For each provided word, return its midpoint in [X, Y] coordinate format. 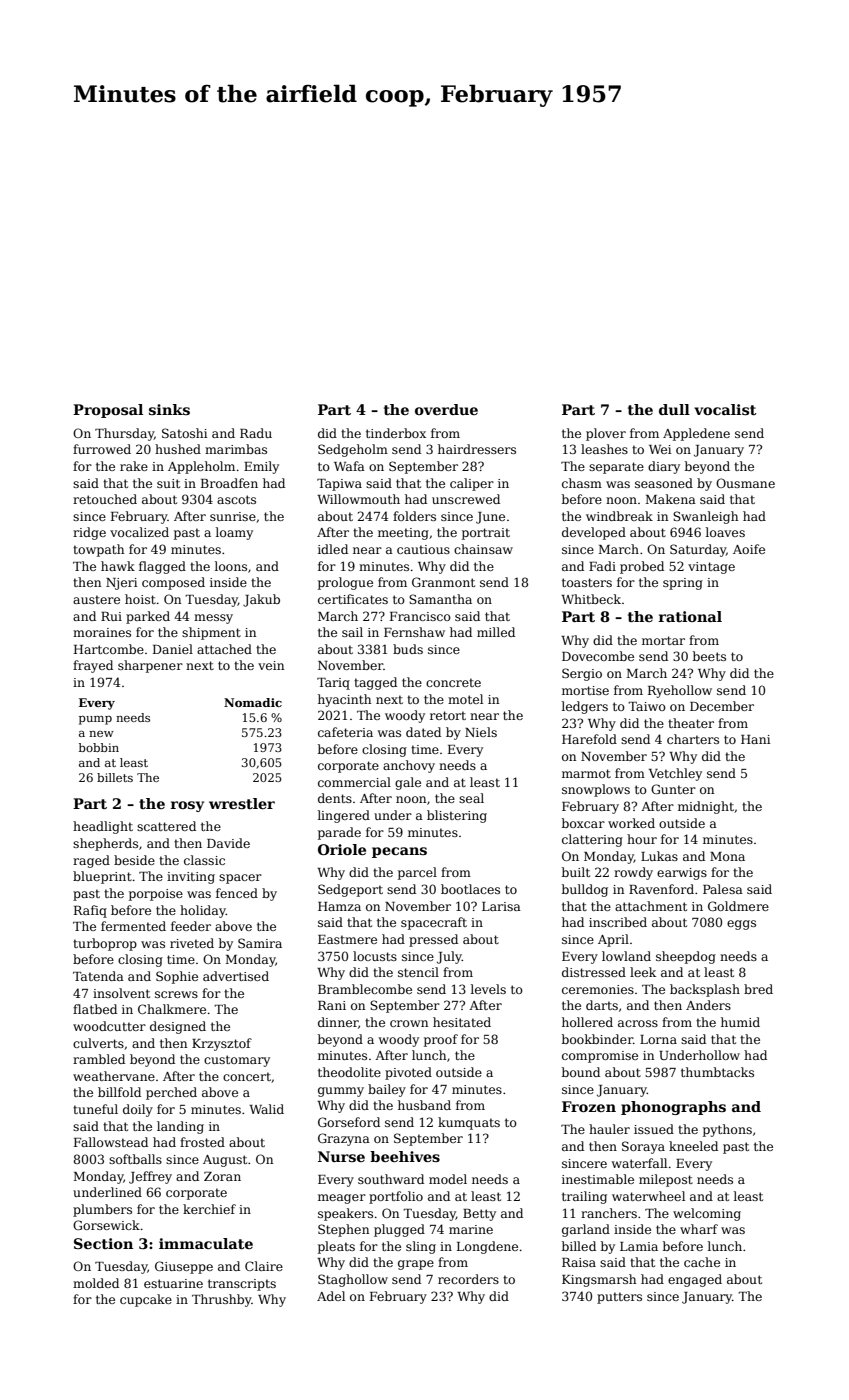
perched [171, 1093]
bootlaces [470, 889]
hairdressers [477, 449]
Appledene [696, 434]
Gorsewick [106, 1225]
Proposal [108, 411]
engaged [695, 1280]
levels [488, 989]
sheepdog [686, 957]
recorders [468, 1279]
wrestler [242, 803]
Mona [727, 856]
